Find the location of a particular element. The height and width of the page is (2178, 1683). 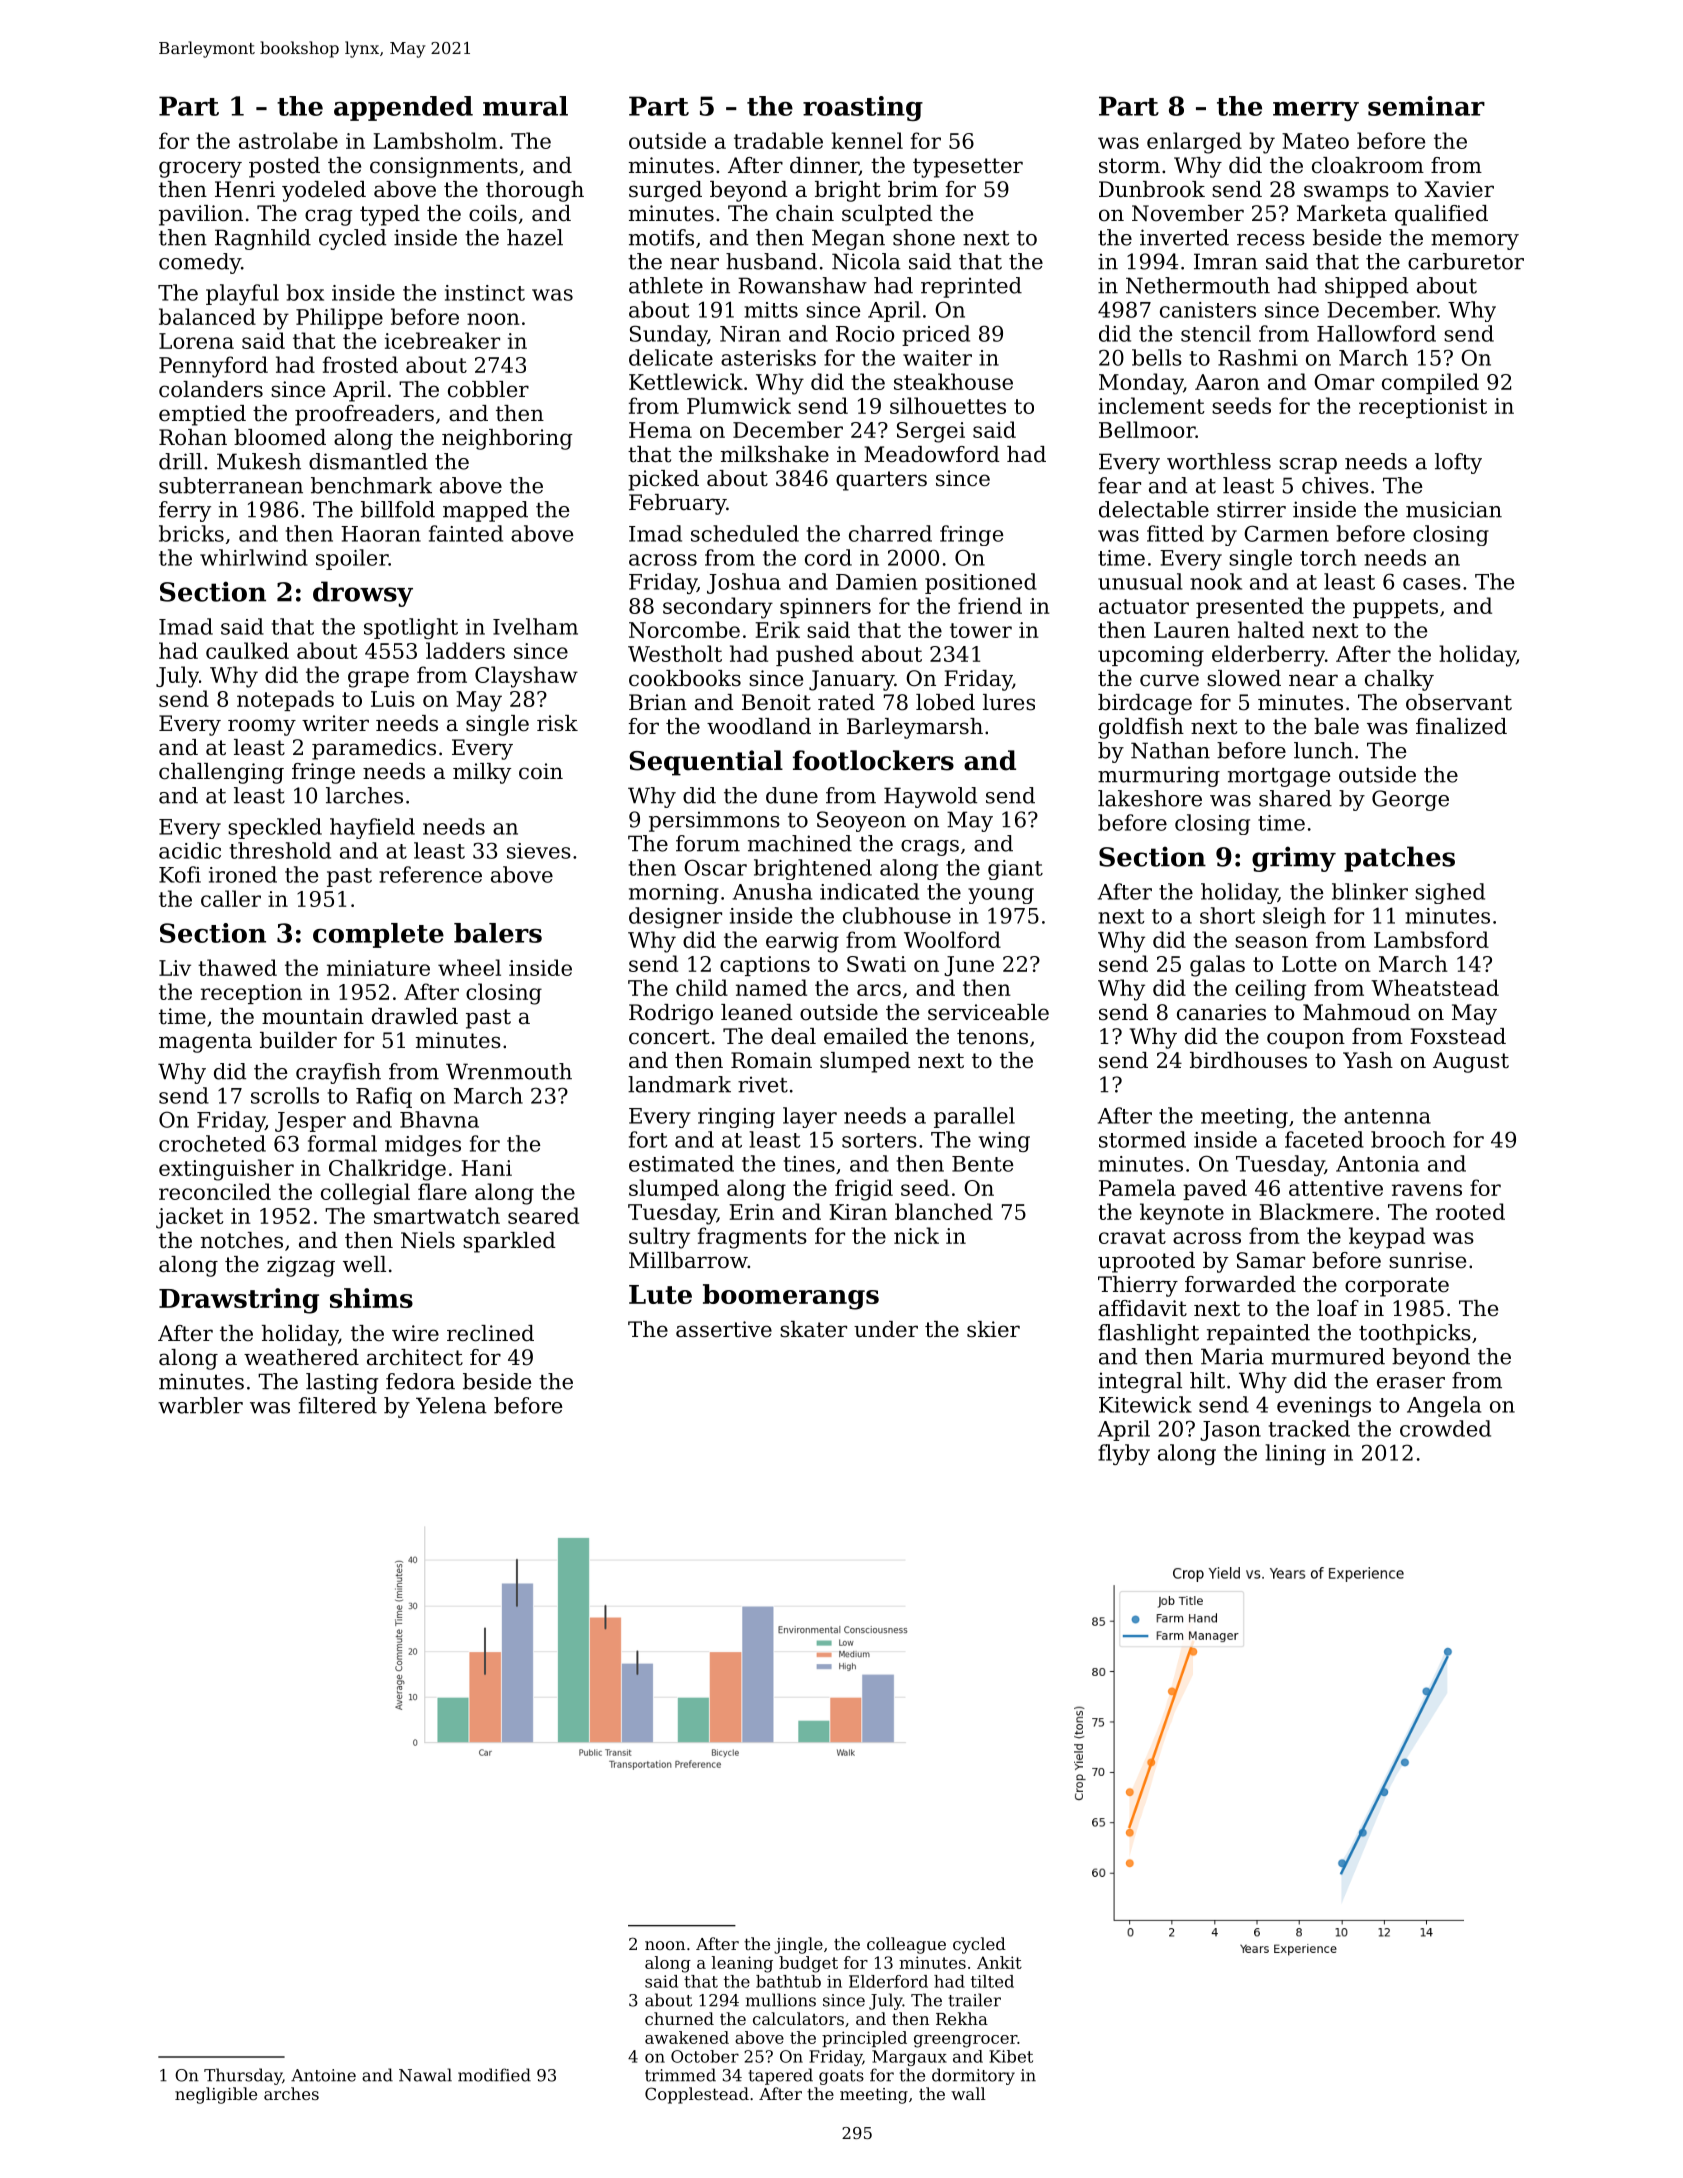

mural is located at coordinates (525, 106).
